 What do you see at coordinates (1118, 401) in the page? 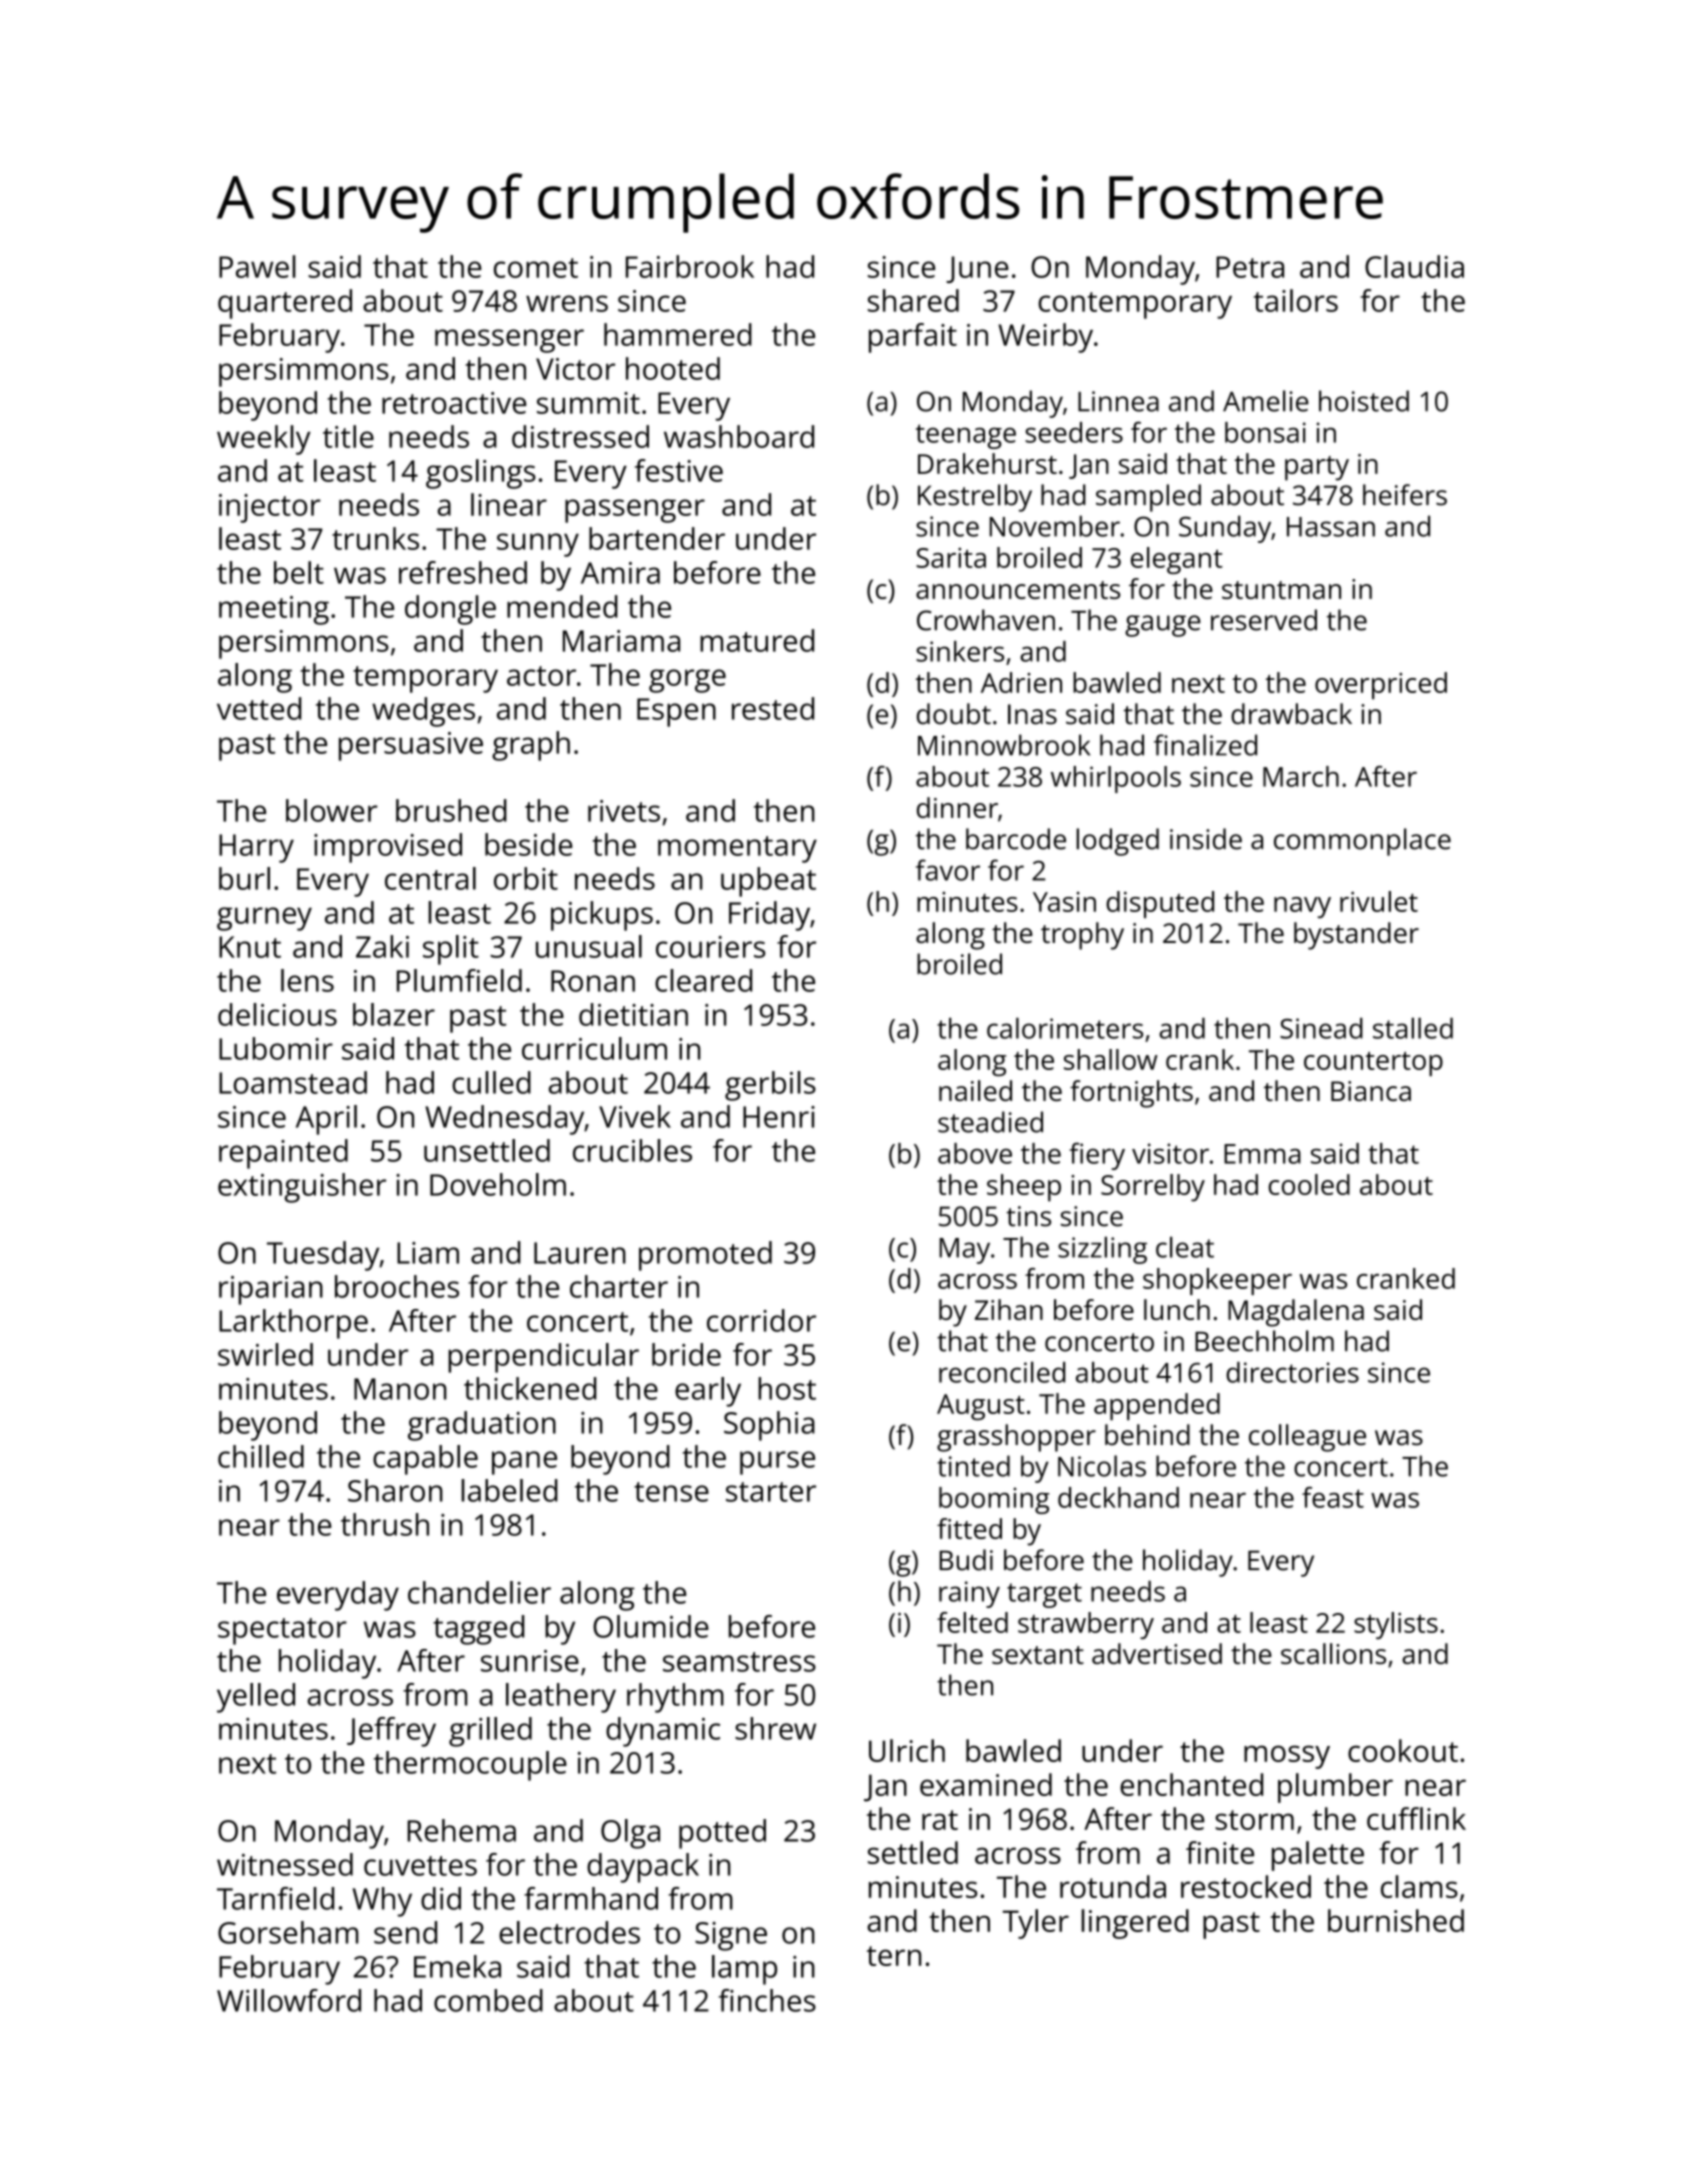
I see `Linnea` at bounding box center [1118, 401].
